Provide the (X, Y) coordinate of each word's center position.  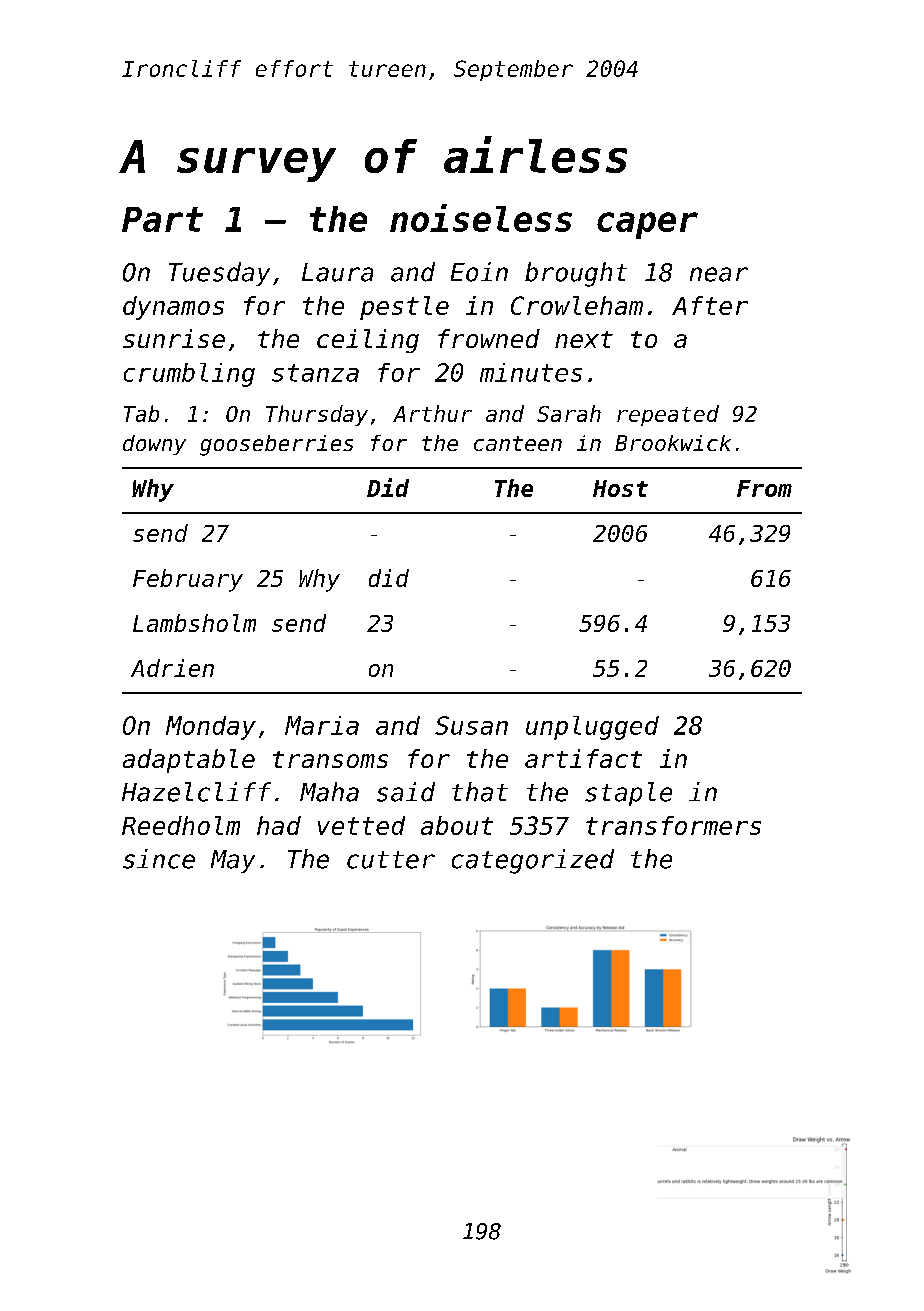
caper (647, 225)
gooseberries (276, 445)
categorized (533, 861)
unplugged (592, 728)
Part (162, 219)
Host (620, 488)
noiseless (481, 218)
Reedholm (181, 825)
